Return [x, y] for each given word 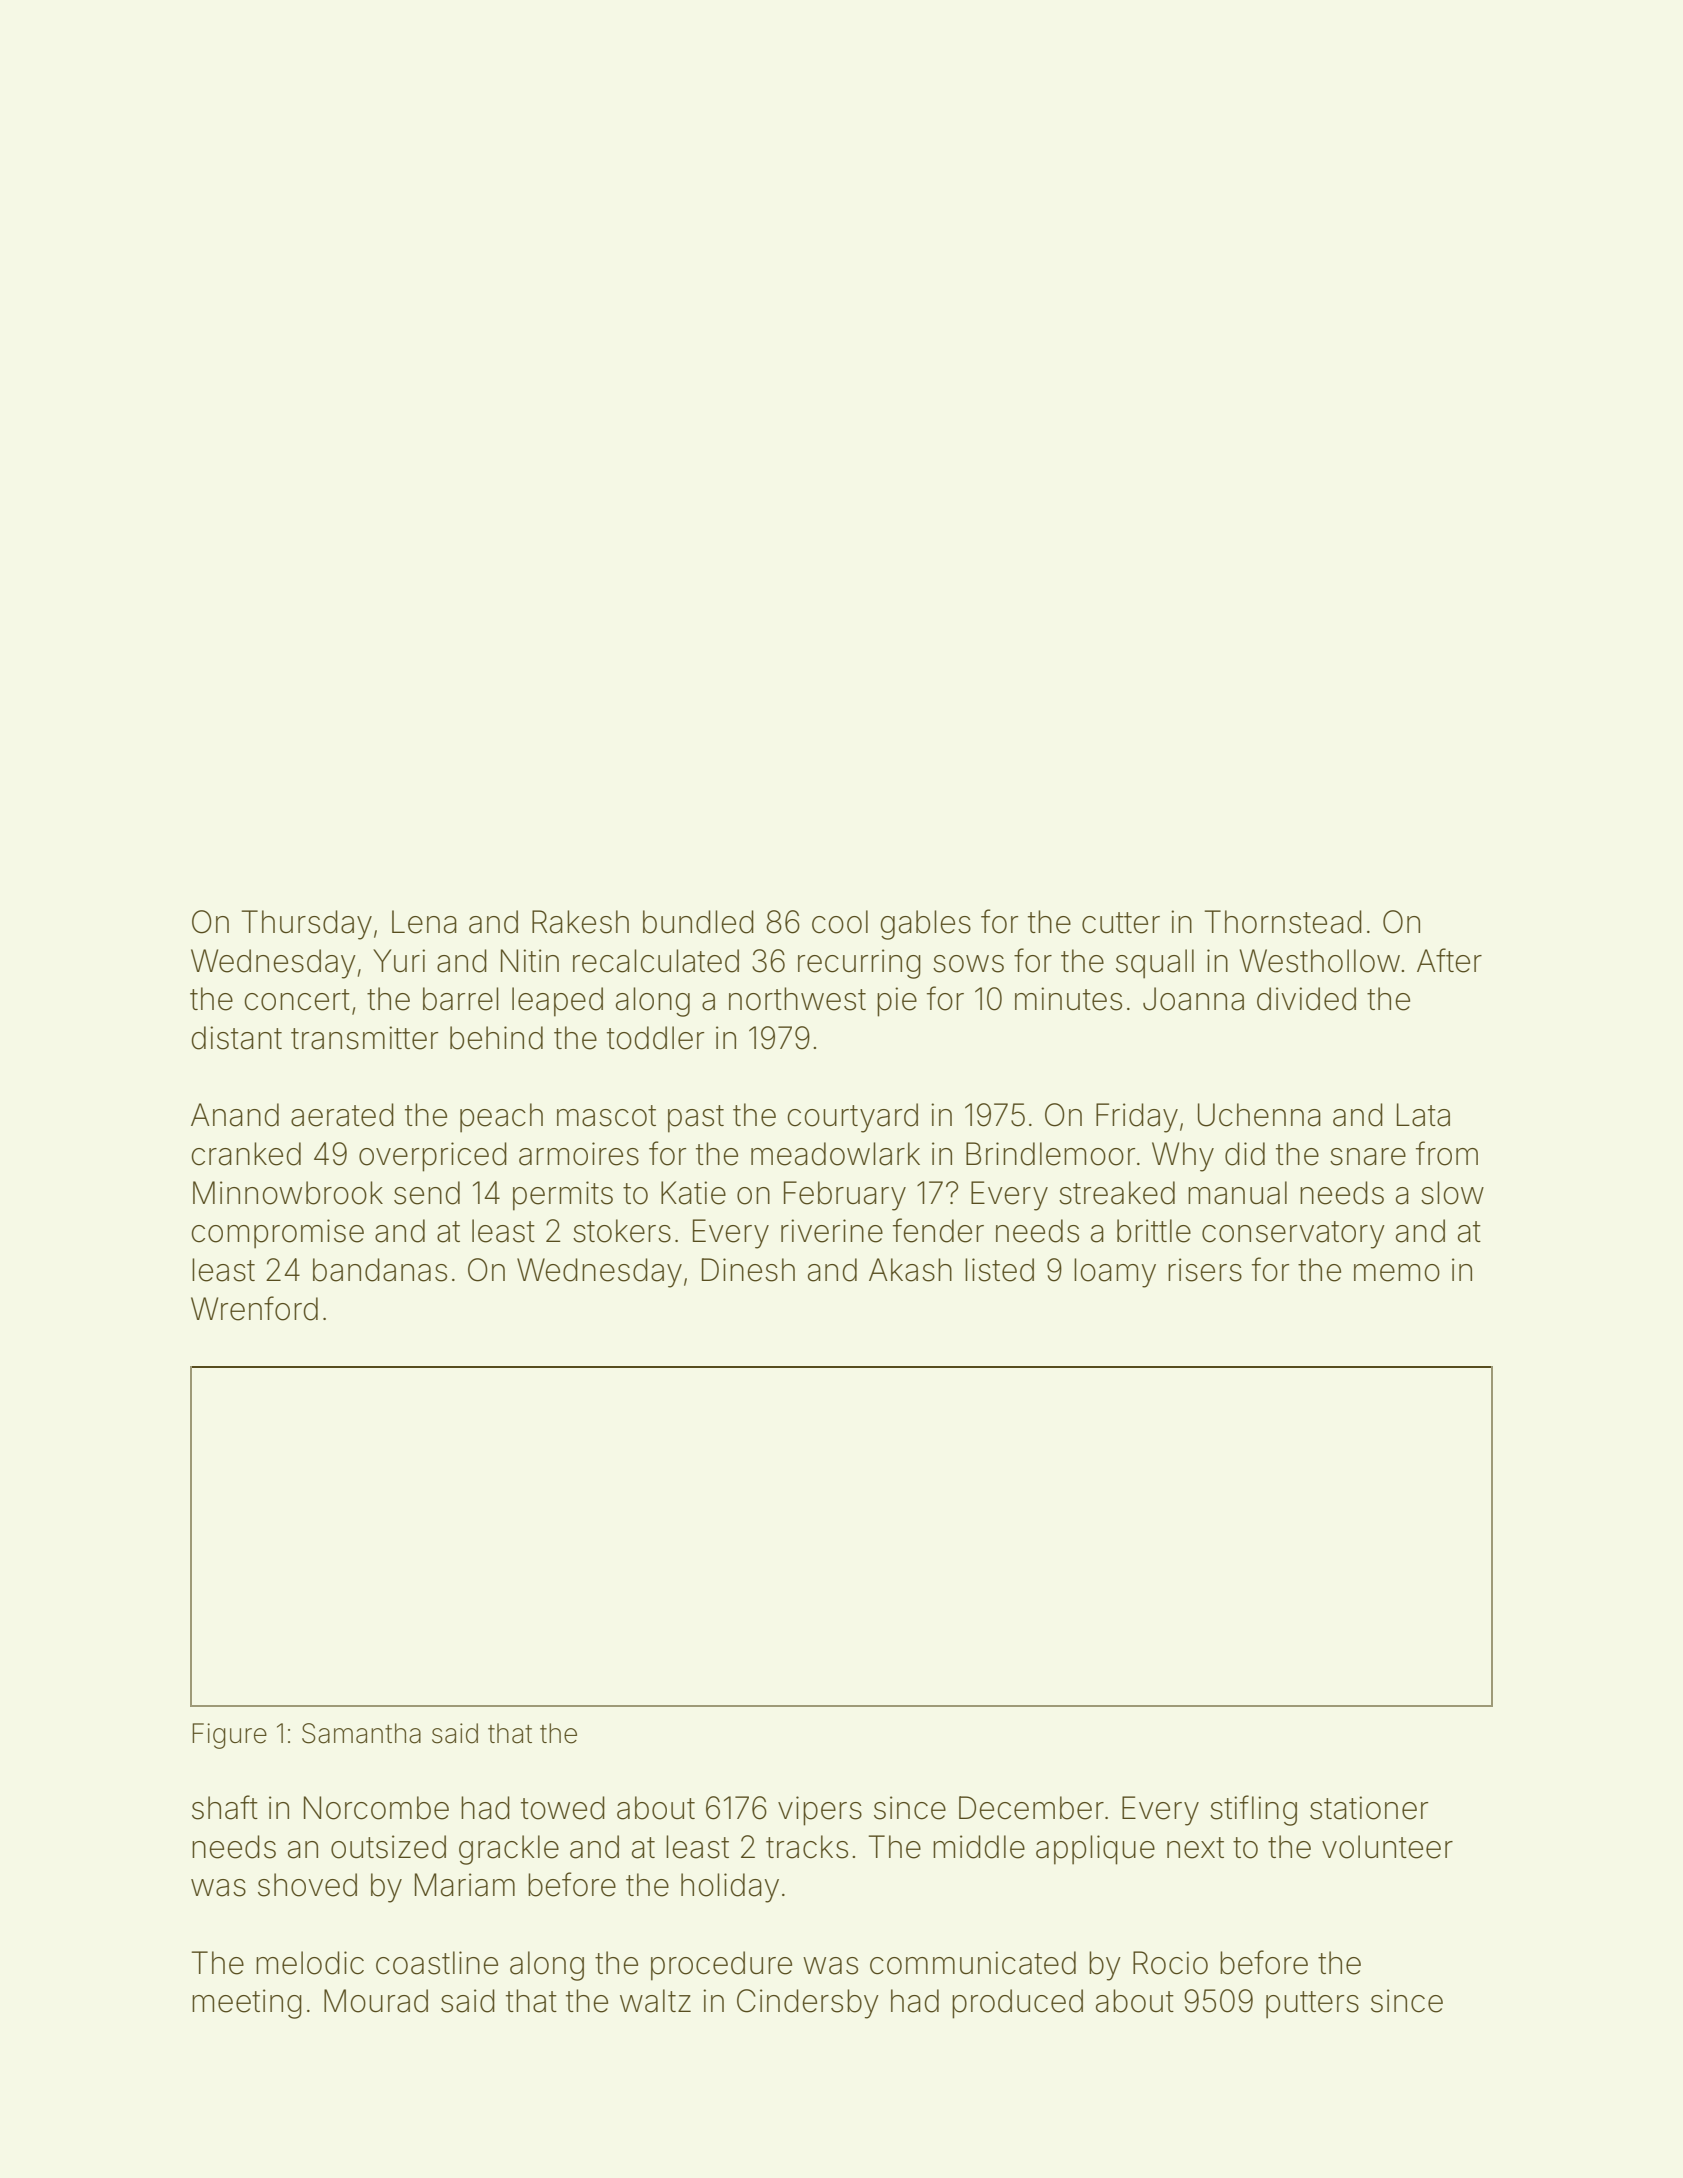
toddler [655, 1038]
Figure [229, 1736]
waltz [655, 2001]
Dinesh [748, 1270]
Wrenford [254, 1308]
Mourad [376, 2001]
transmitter [364, 1038]
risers [1205, 1270]
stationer [1369, 1808]
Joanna [1193, 999]
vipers [820, 1811]
